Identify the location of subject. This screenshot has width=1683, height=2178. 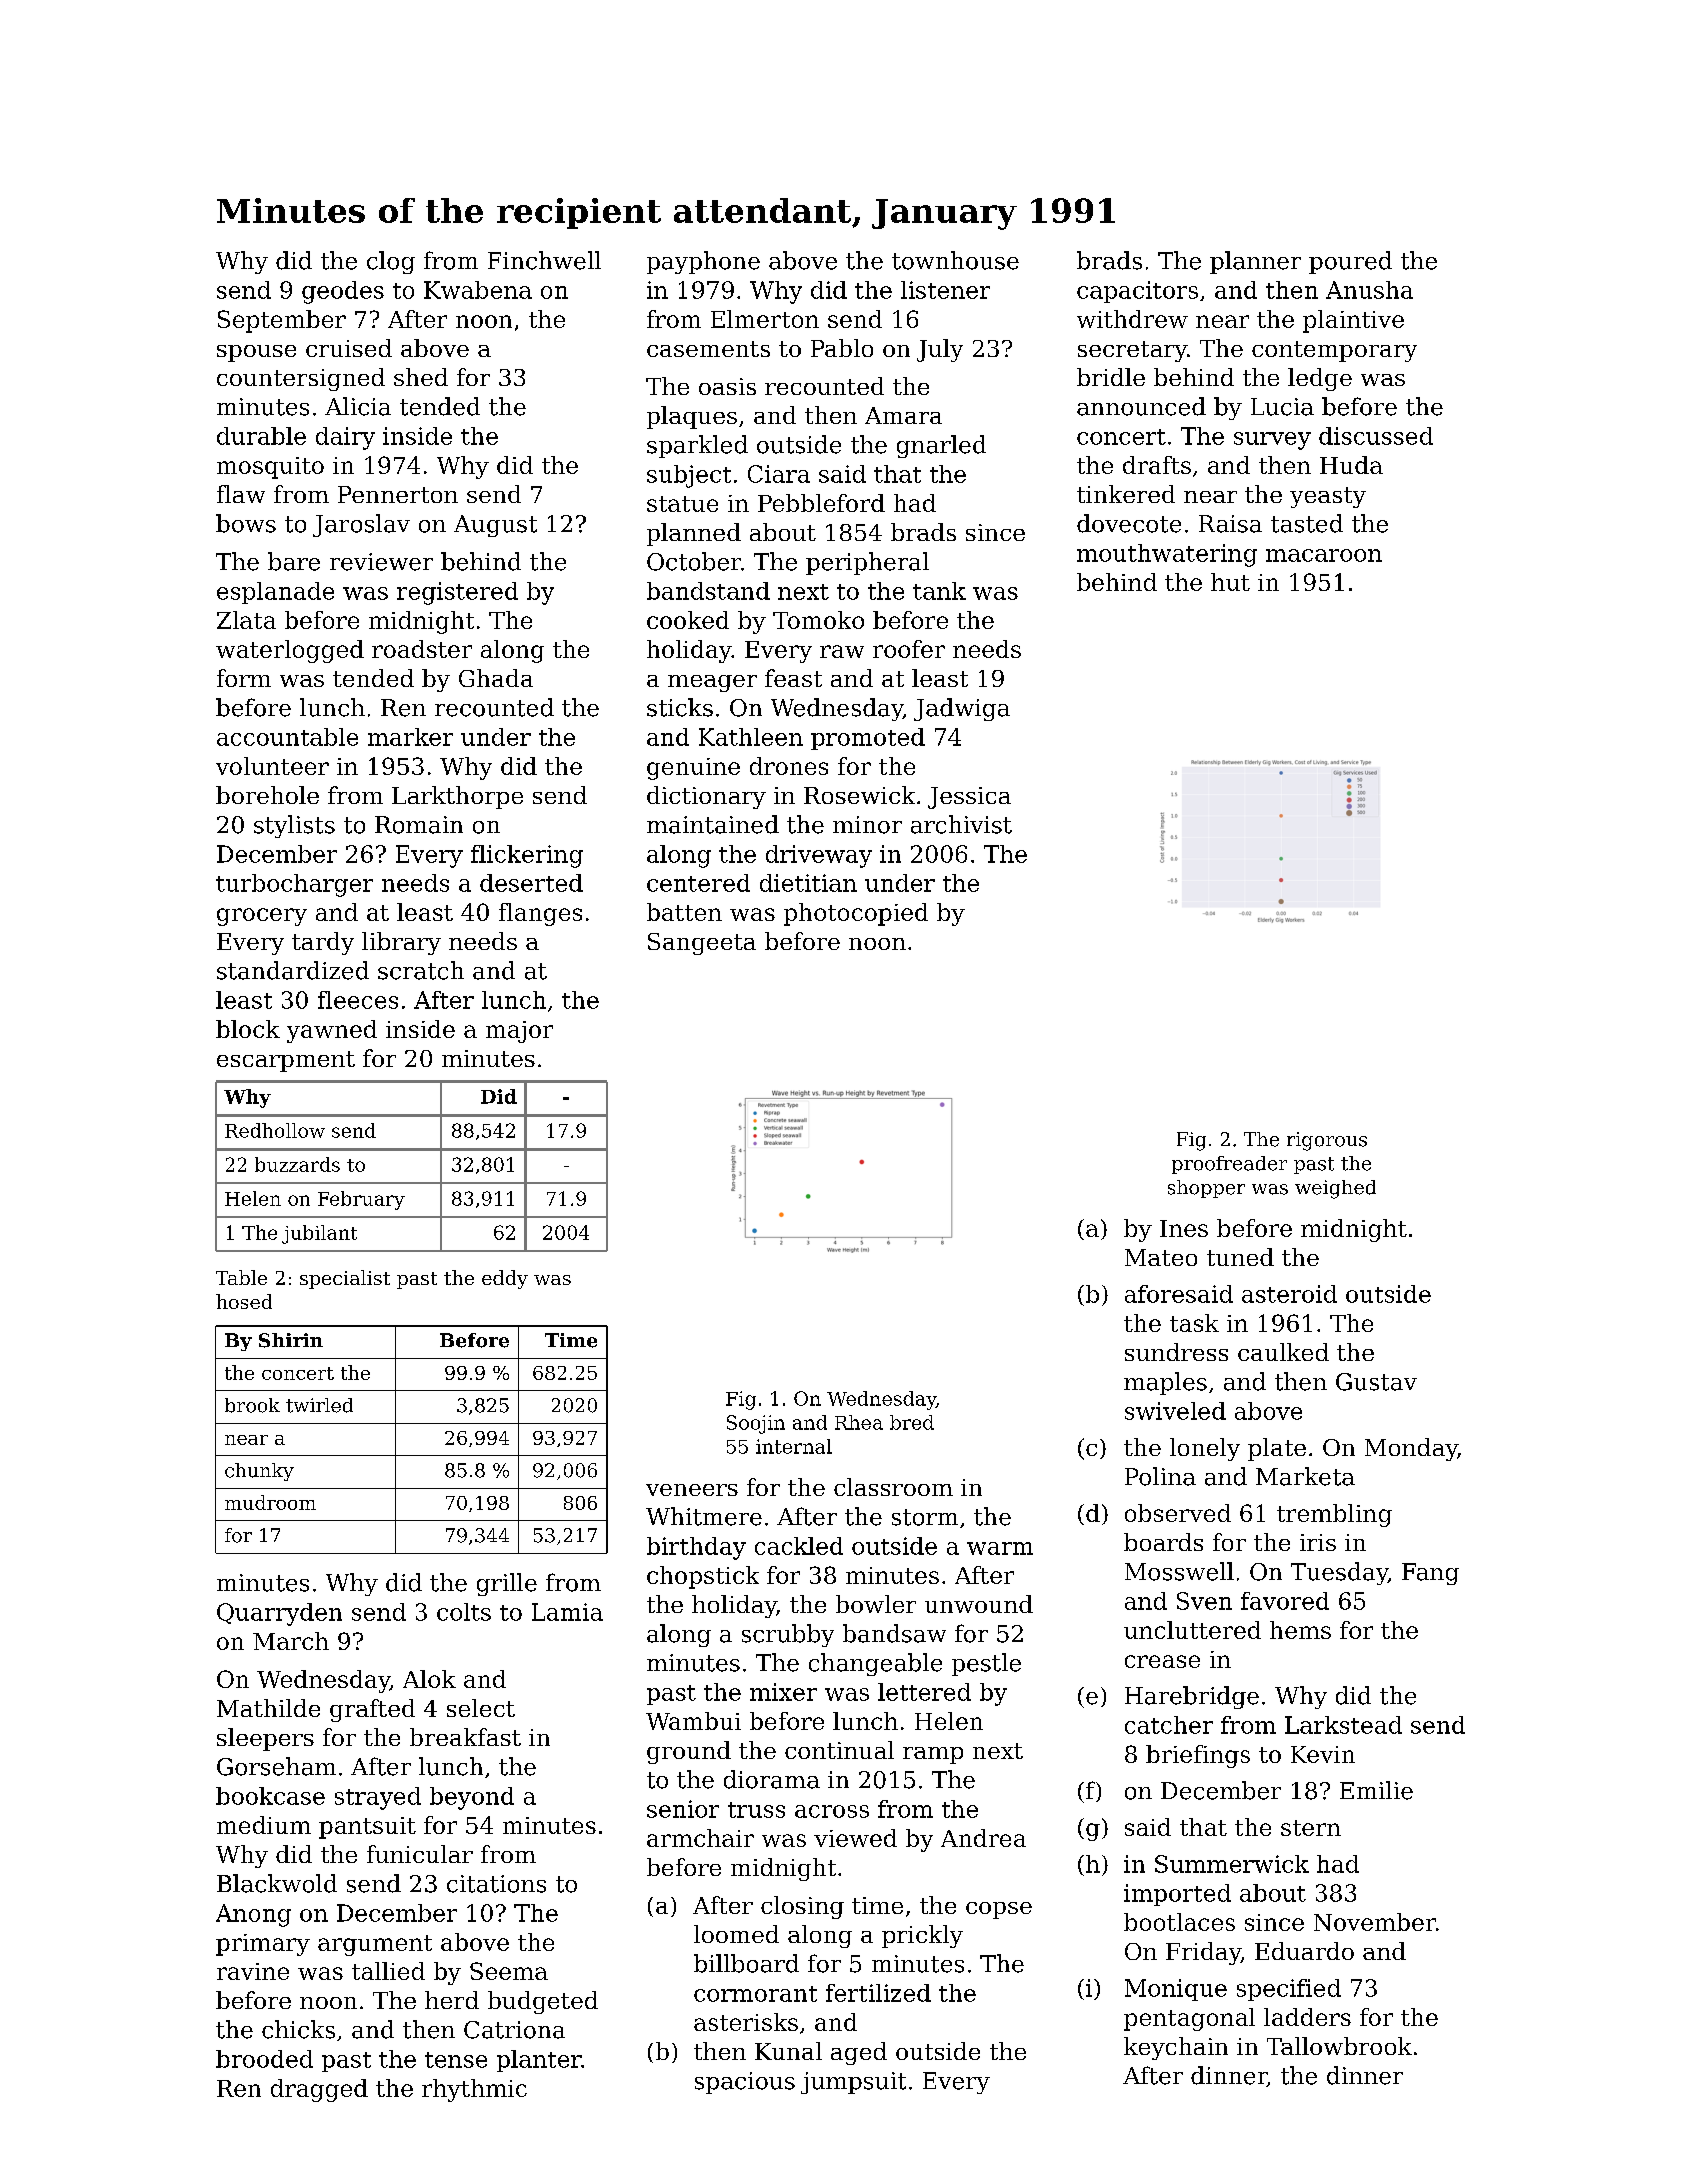
(689, 476).
